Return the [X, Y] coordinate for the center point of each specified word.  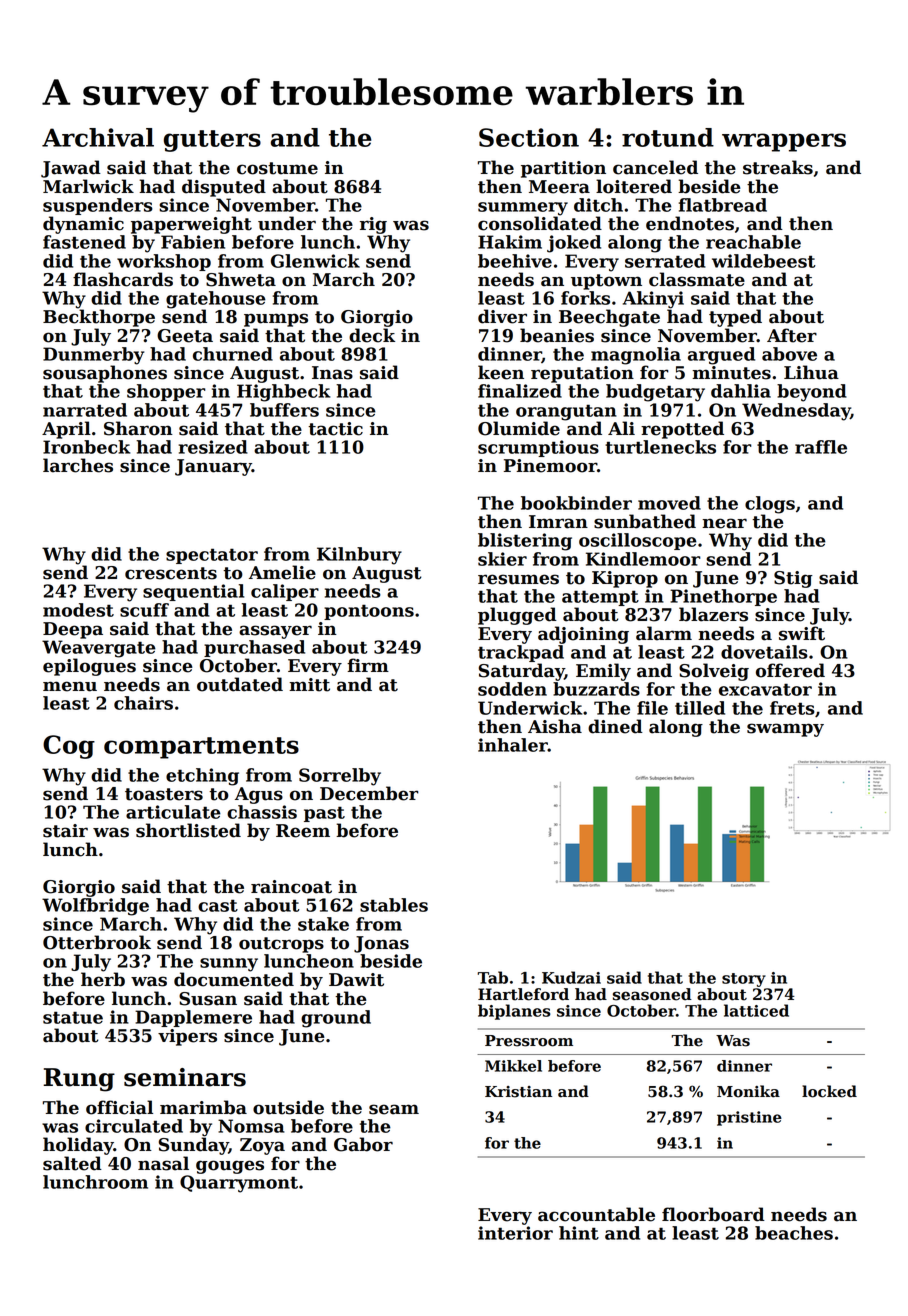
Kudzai [571, 977]
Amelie [282, 572]
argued [721, 356]
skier [502, 559]
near [724, 523]
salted [72, 1163]
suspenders [98, 206]
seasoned [652, 994]
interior [515, 1233]
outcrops [281, 945]
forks [585, 298]
